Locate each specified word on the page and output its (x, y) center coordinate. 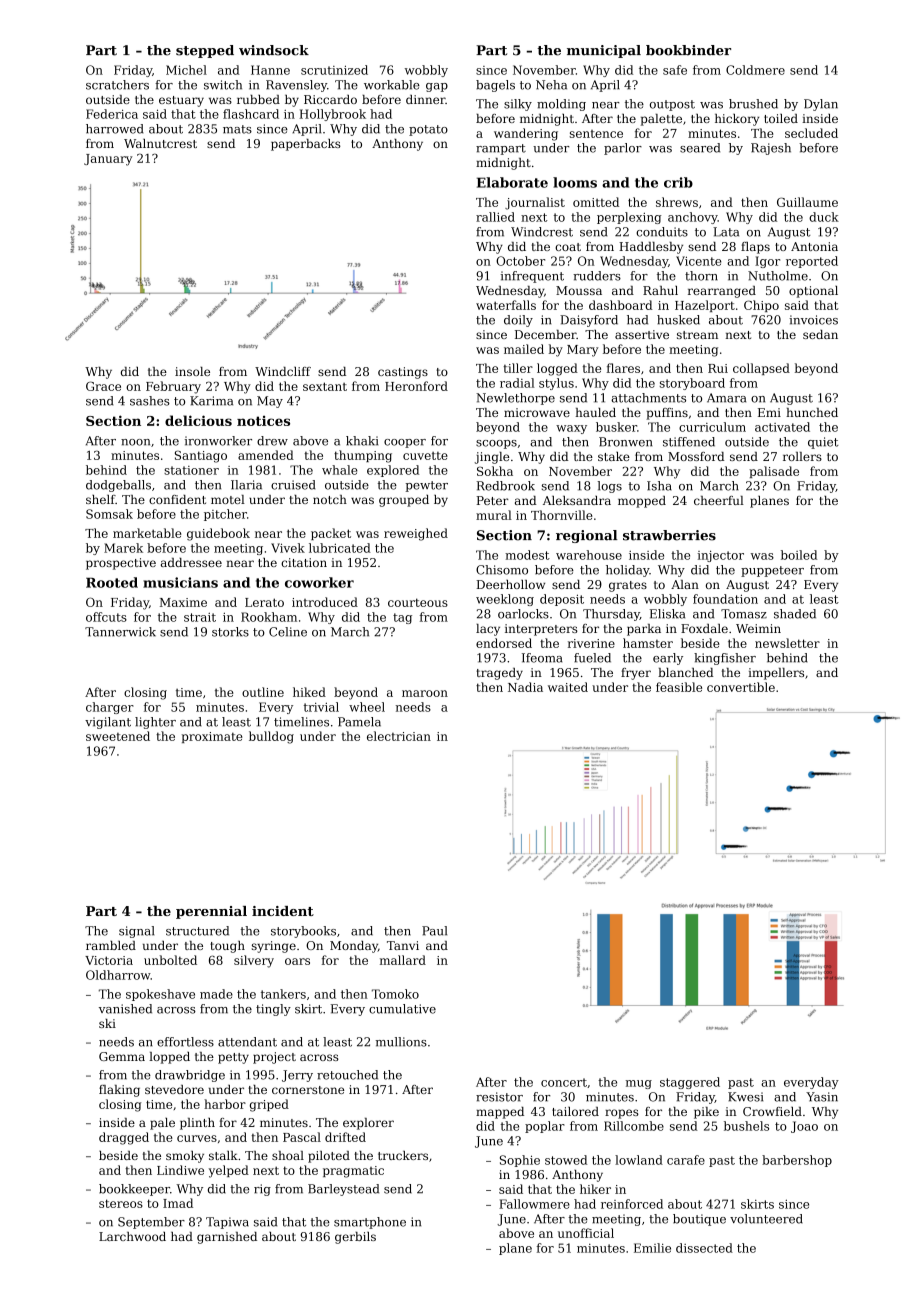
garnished (227, 1238)
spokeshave (160, 995)
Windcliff (283, 371)
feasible (679, 687)
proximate (212, 737)
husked (678, 320)
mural (494, 515)
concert (564, 1082)
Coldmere (755, 70)
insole (192, 371)
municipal (604, 51)
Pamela (359, 722)
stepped (205, 51)
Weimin (758, 628)
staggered (690, 1083)
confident (177, 499)
